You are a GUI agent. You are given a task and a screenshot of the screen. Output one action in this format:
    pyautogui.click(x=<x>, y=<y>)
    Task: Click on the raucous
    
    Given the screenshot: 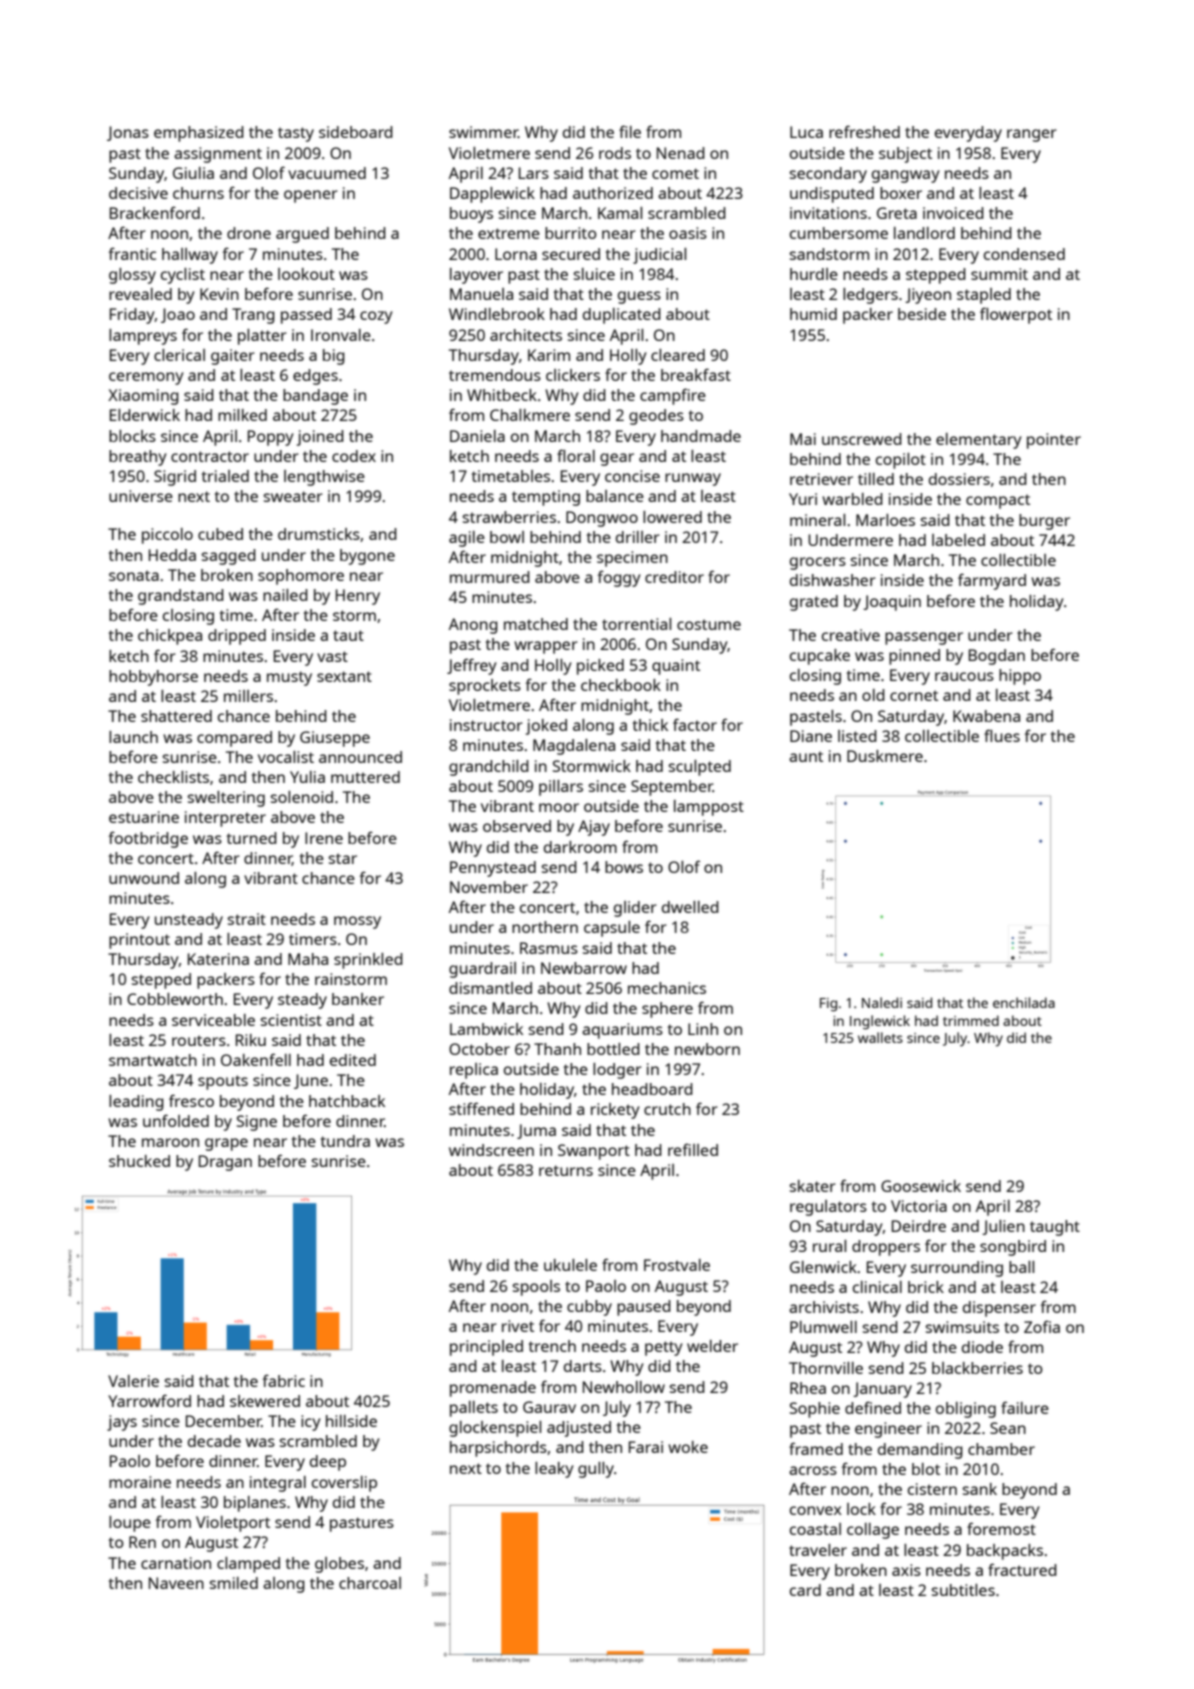 What is the action you would take?
    pyautogui.click(x=964, y=676)
